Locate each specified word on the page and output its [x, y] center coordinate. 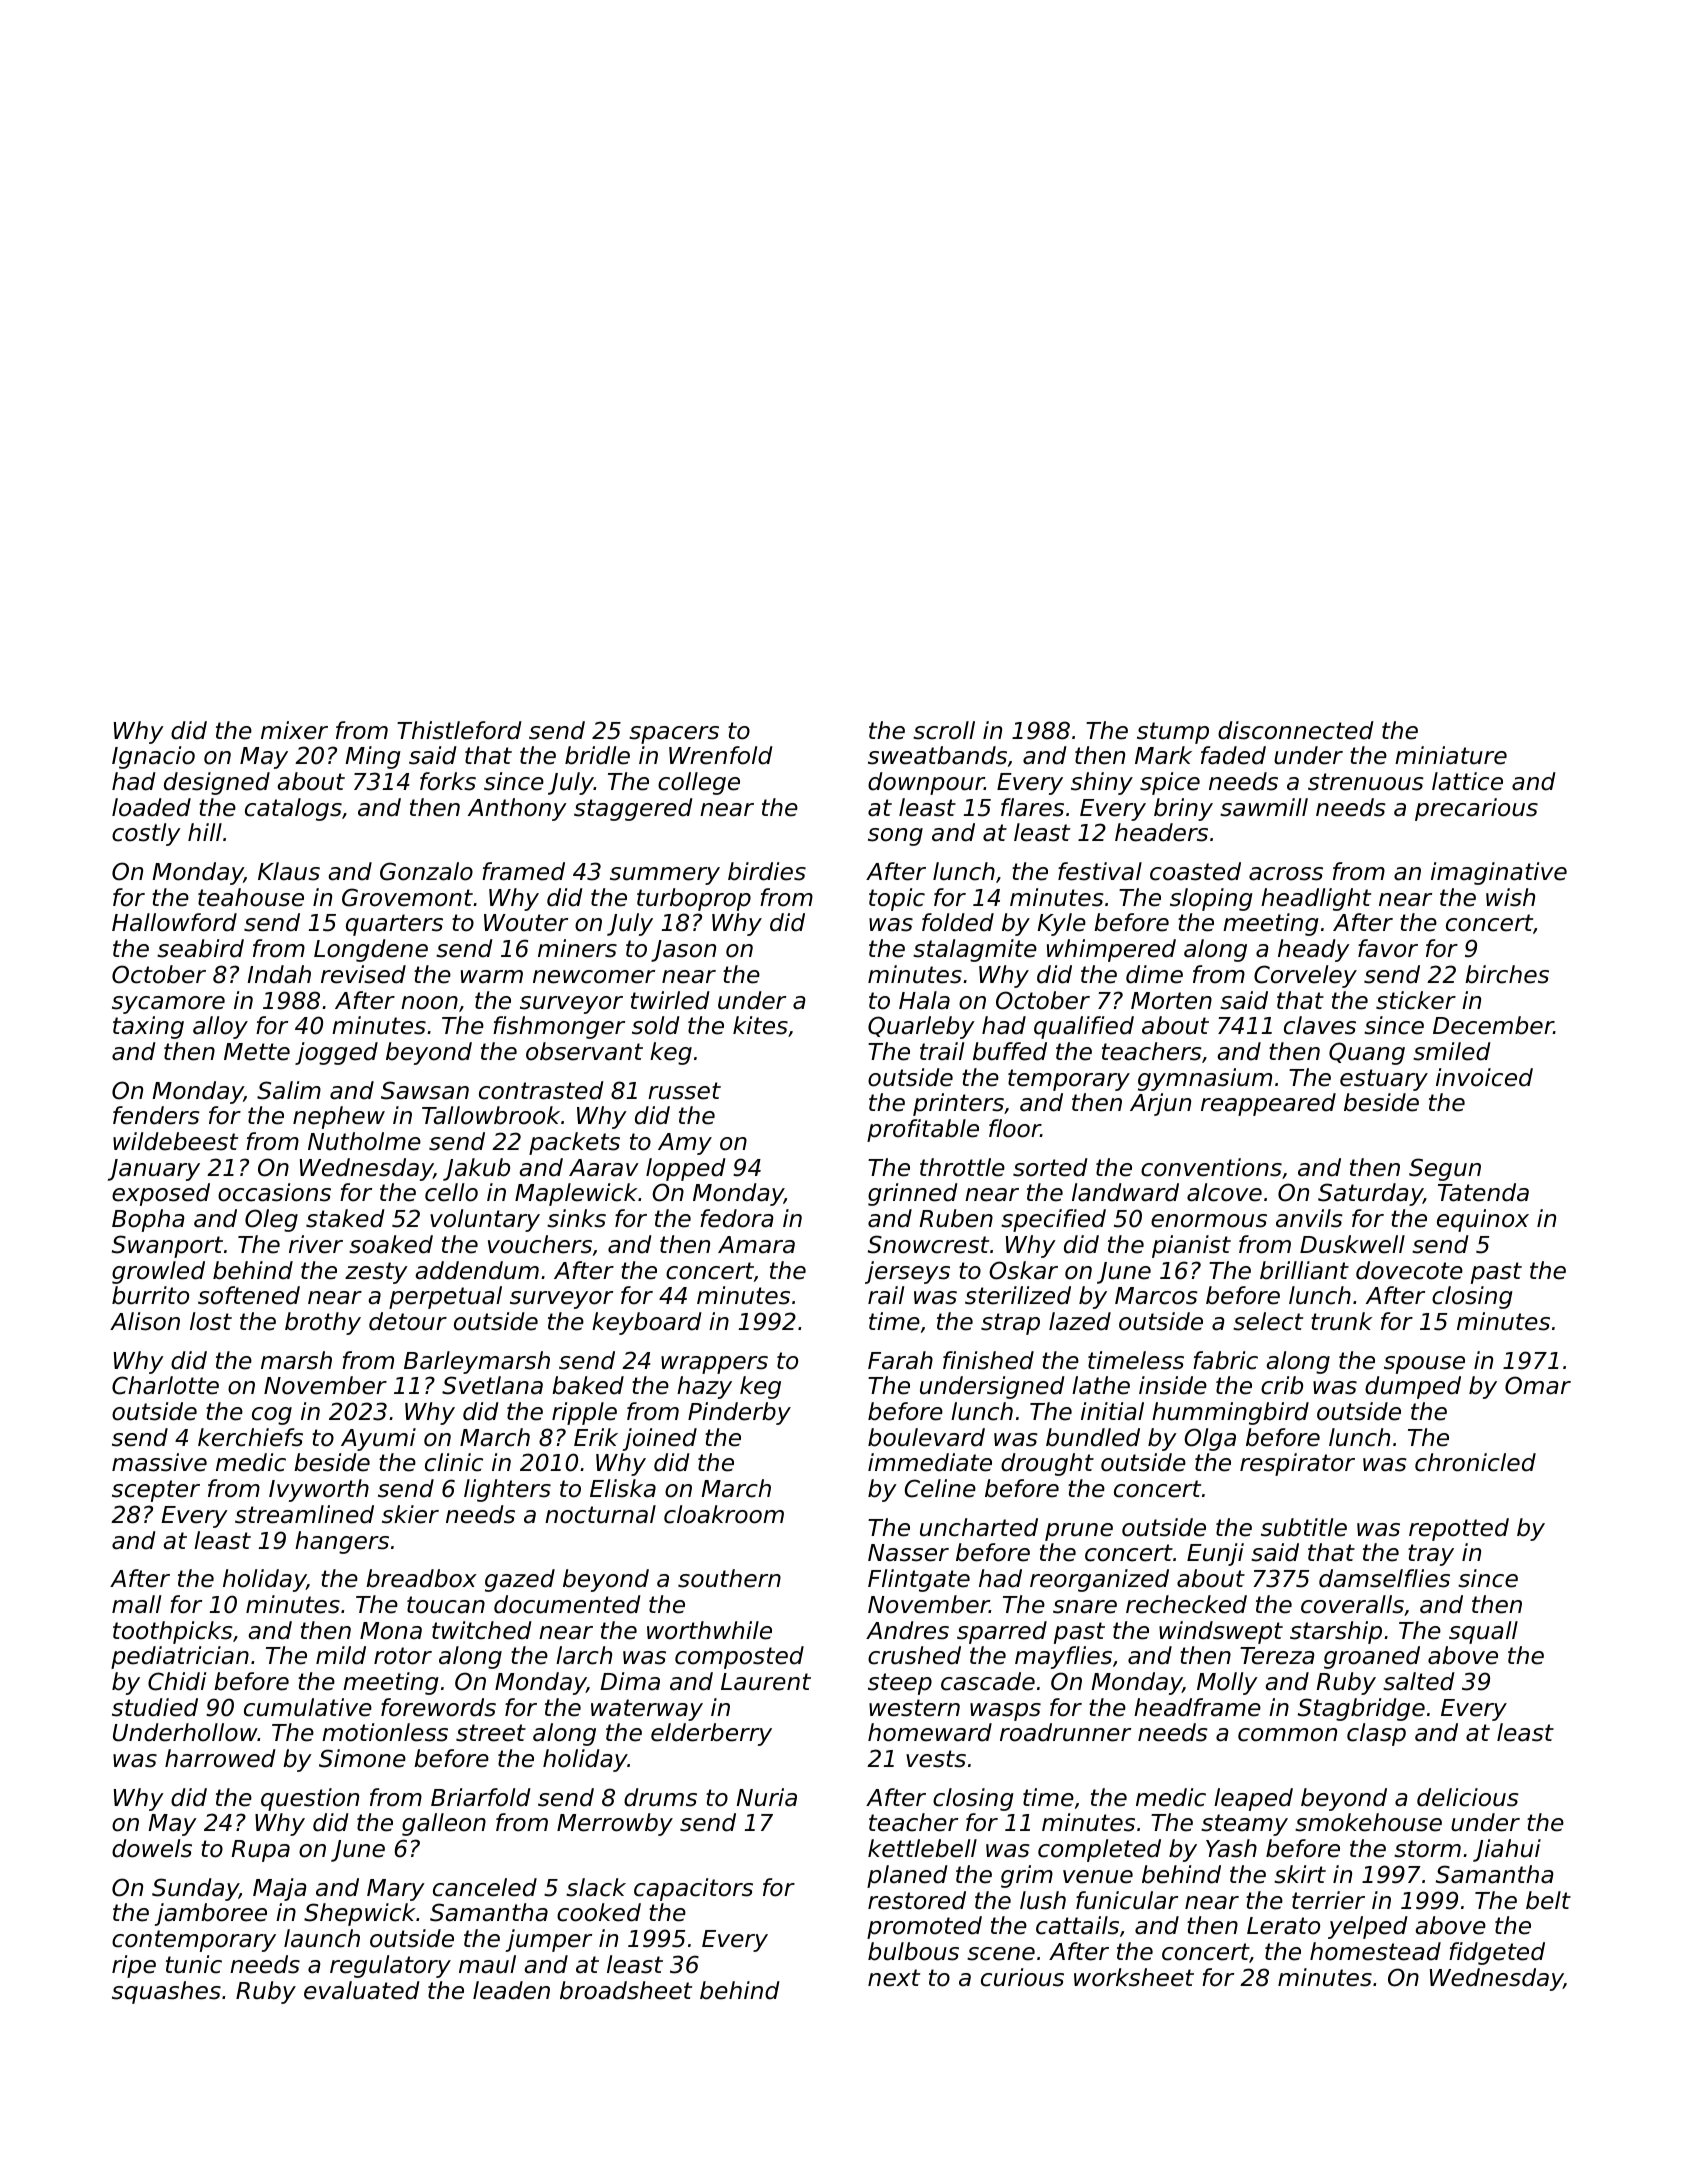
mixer [294, 730]
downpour [926, 783]
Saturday [1370, 1194]
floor [1015, 1128]
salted [1419, 1681]
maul [487, 1964]
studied [155, 1707]
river [316, 1244]
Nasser [908, 1553]
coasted [1195, 871]
